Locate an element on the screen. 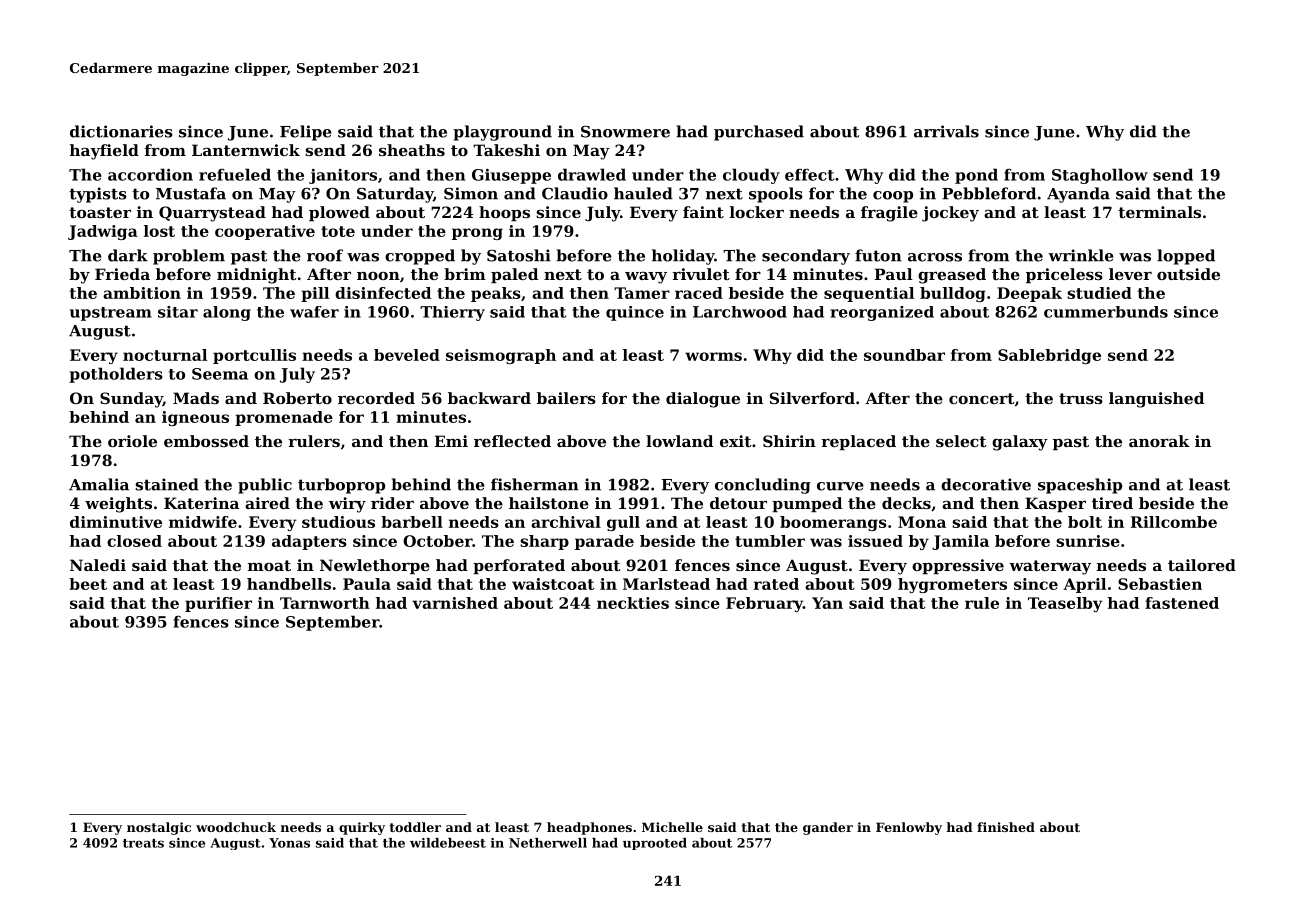 Image resolution: width=1308 pixels, height=924 pixels. woodchuck is located at coordinates (236, 827).
